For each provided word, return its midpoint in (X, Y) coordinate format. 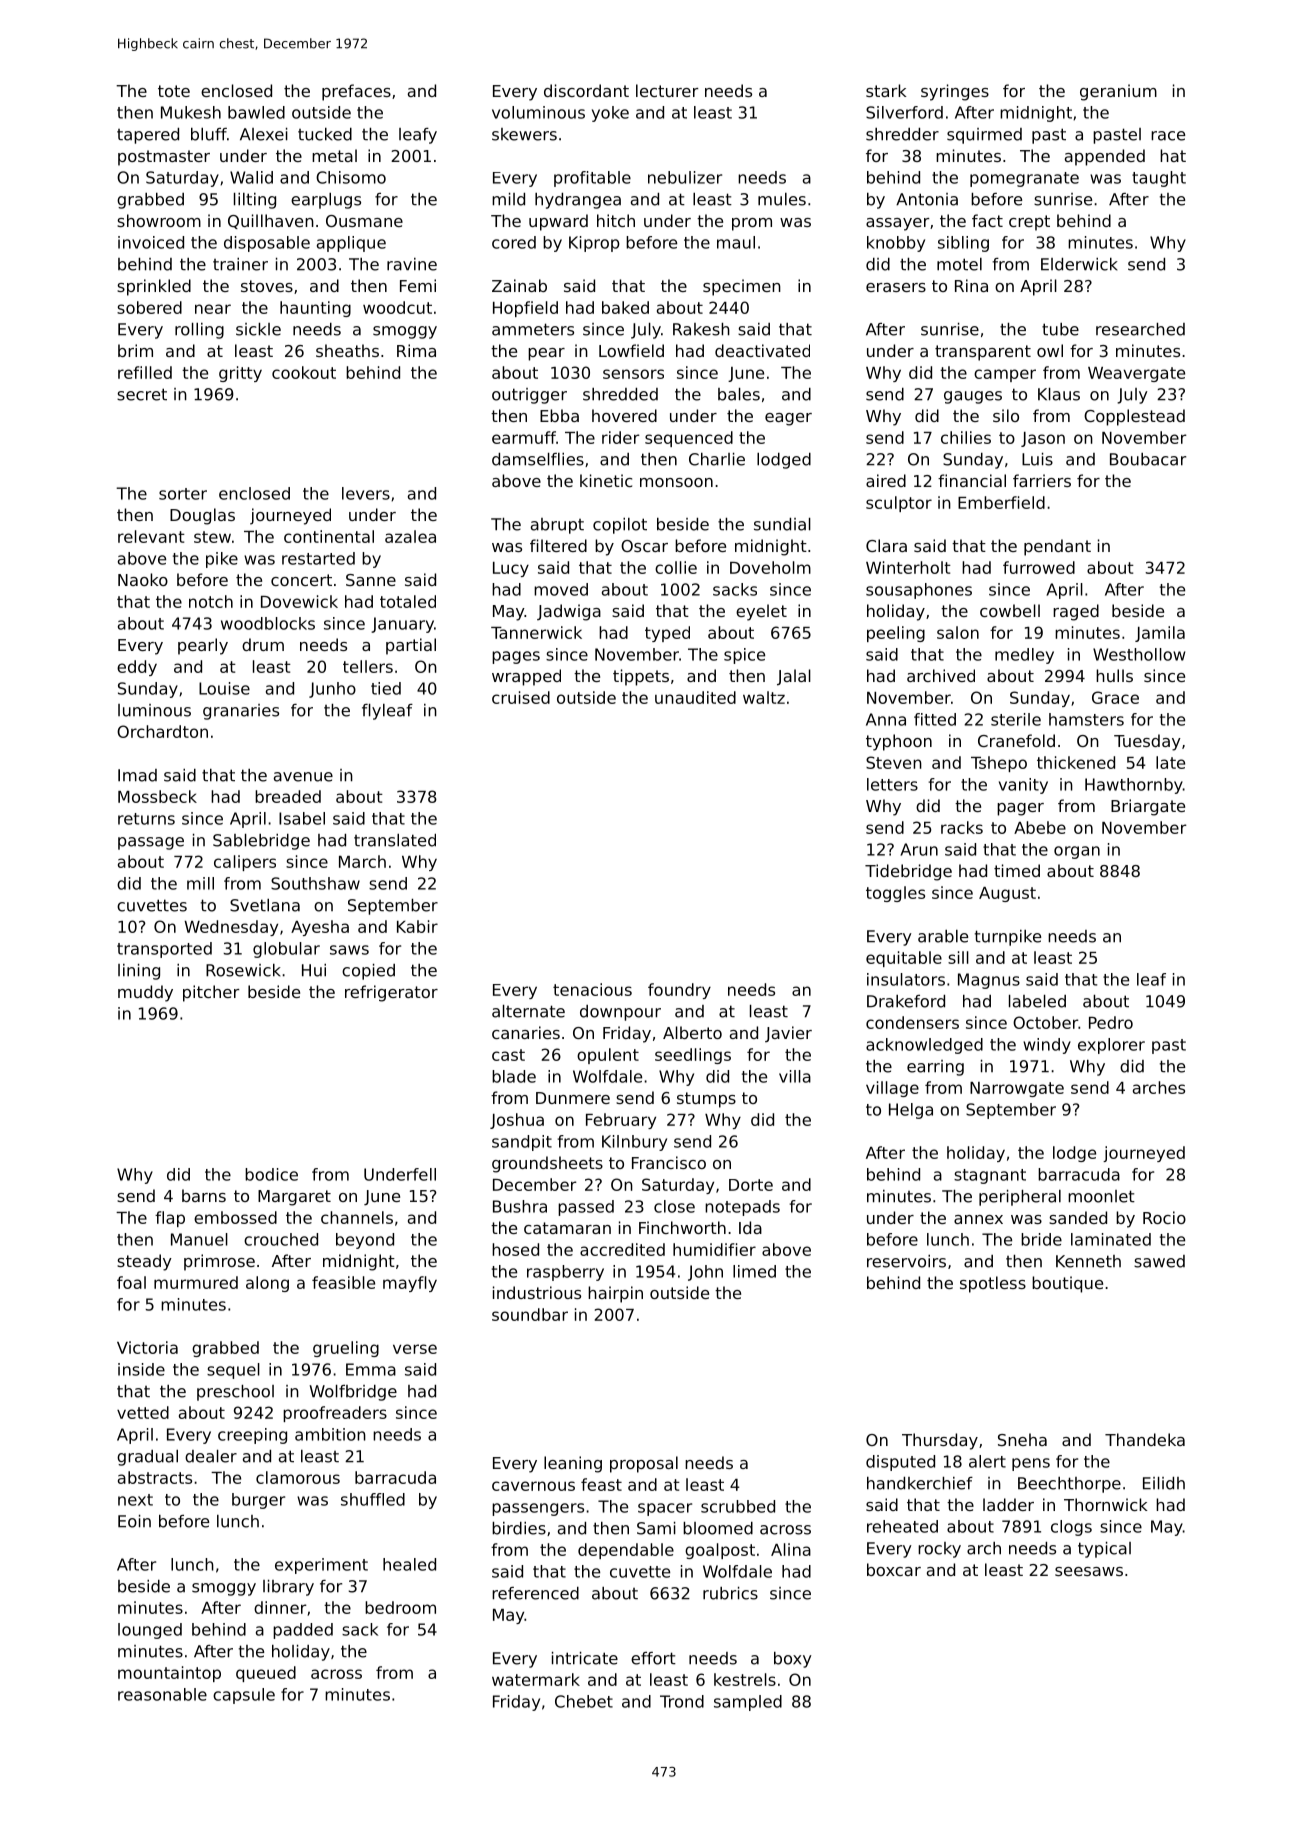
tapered (148, 136)
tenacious (592, 989)
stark (886, 90)
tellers (368, 666)
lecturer (667, 90)
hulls (1114, 675)
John (705, 1273)
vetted (143, 1412)
